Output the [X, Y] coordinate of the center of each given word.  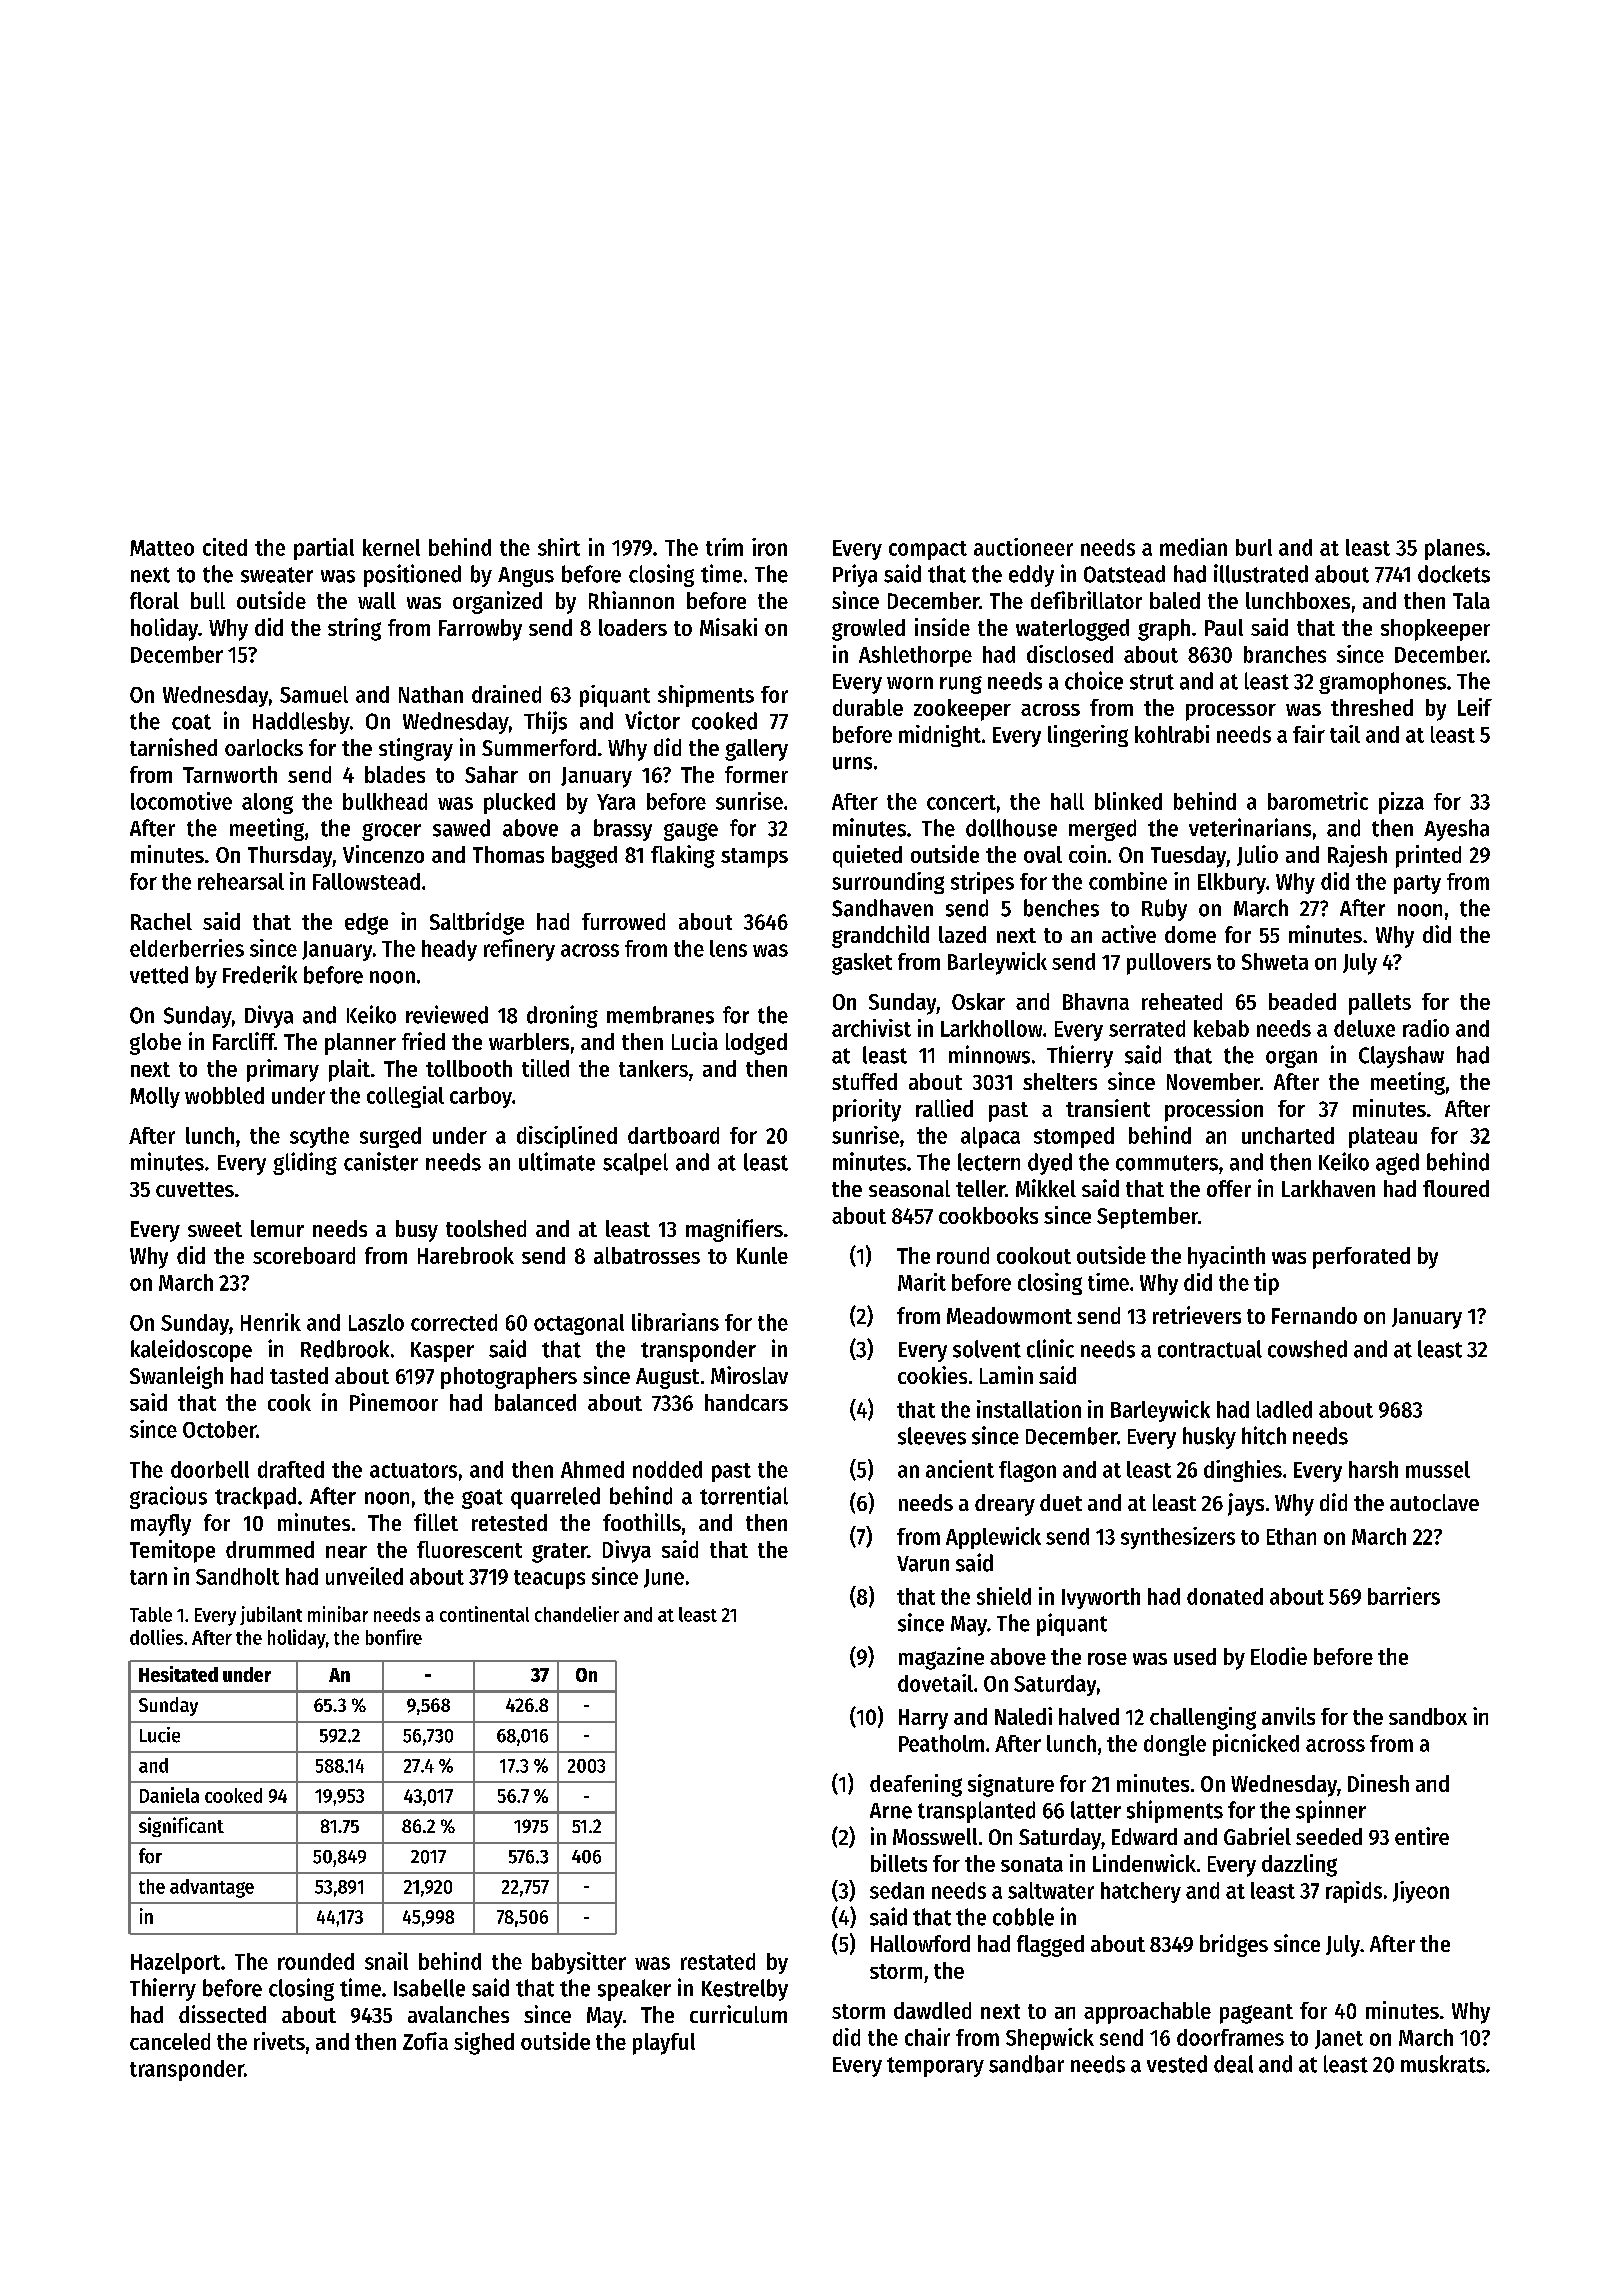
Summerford [539, 747]
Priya [855, 575]
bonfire [394, 1637]
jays [1246, 1504]
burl [1254, 547]
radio [1426, 1028]
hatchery [1141, 1892]
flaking [683, 856]
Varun [923, 1564]
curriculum [738, 2014]
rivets [279, 2041]
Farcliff [244, 1041]
